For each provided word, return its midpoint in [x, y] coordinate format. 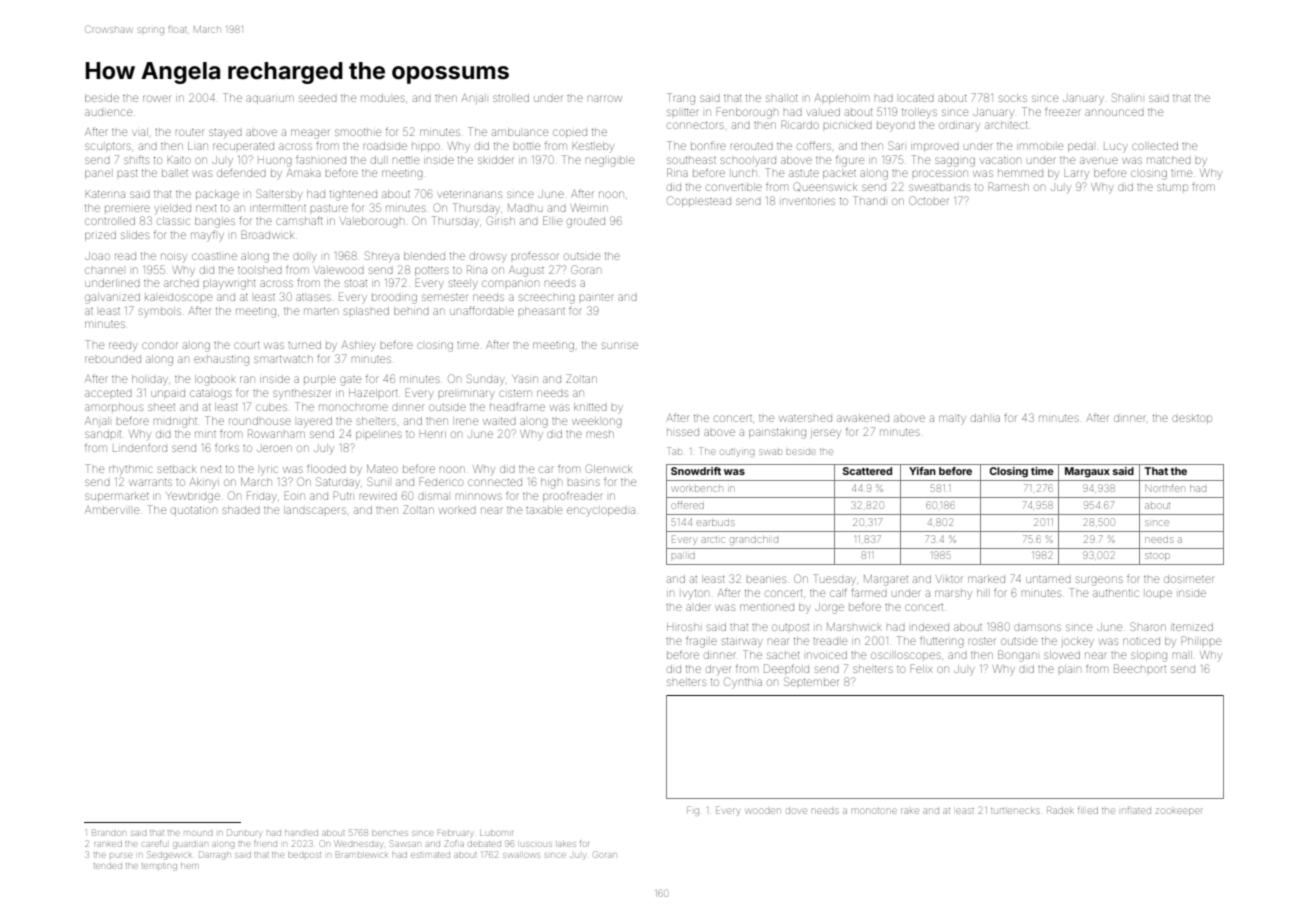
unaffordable [482, 310]
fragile [701, 642]
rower [156, 98]
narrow [605, 98]
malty [952, 419]
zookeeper [1178, 811]
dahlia [985, 418]
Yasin [525, 379]
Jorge [829, 608]
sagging [955, 162]
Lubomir [496, 833]
